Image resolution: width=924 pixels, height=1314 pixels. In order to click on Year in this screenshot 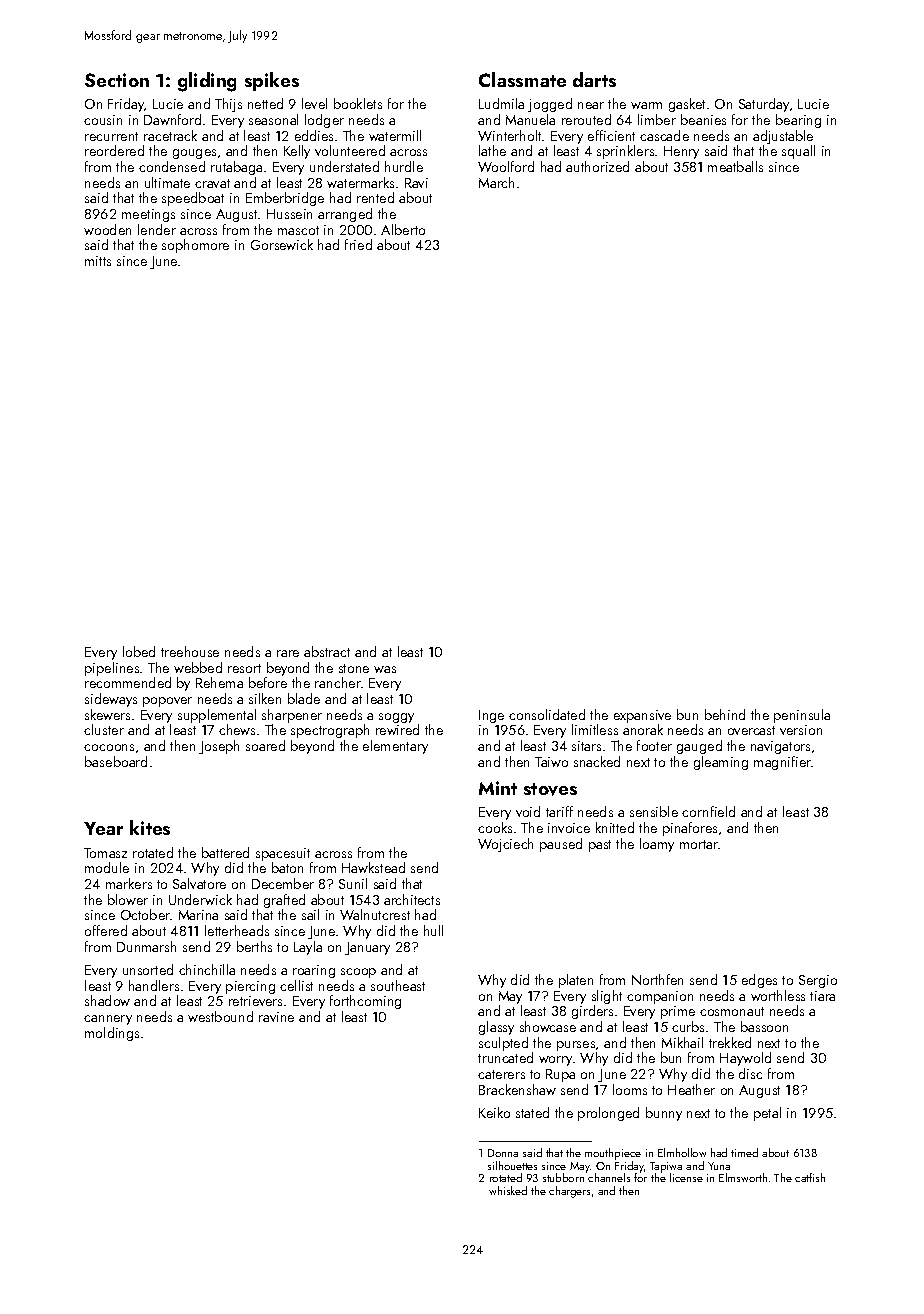, I will do `click(103, 828)`.
